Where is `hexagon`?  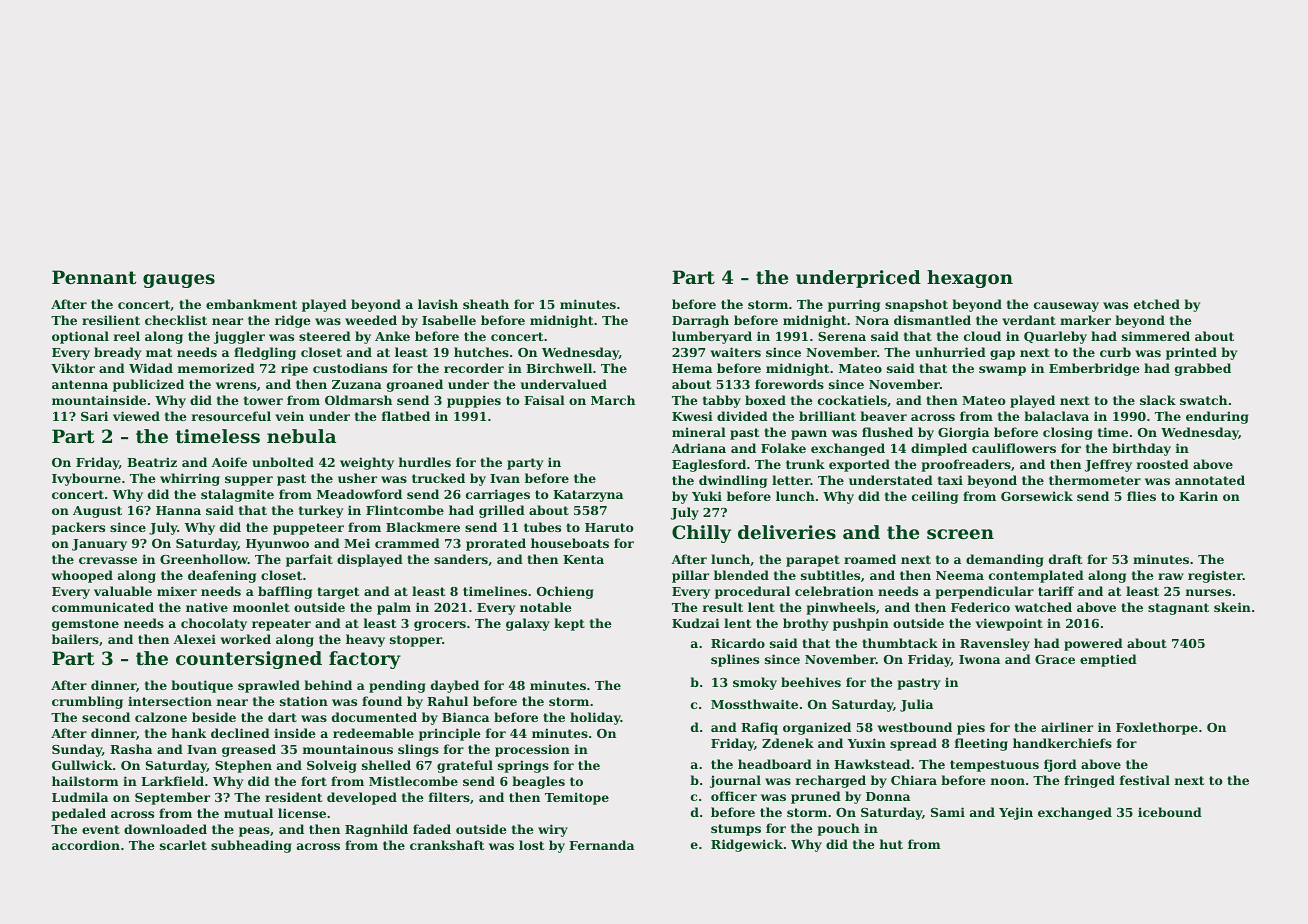 hexagon is located at coordinates (970, 279).
